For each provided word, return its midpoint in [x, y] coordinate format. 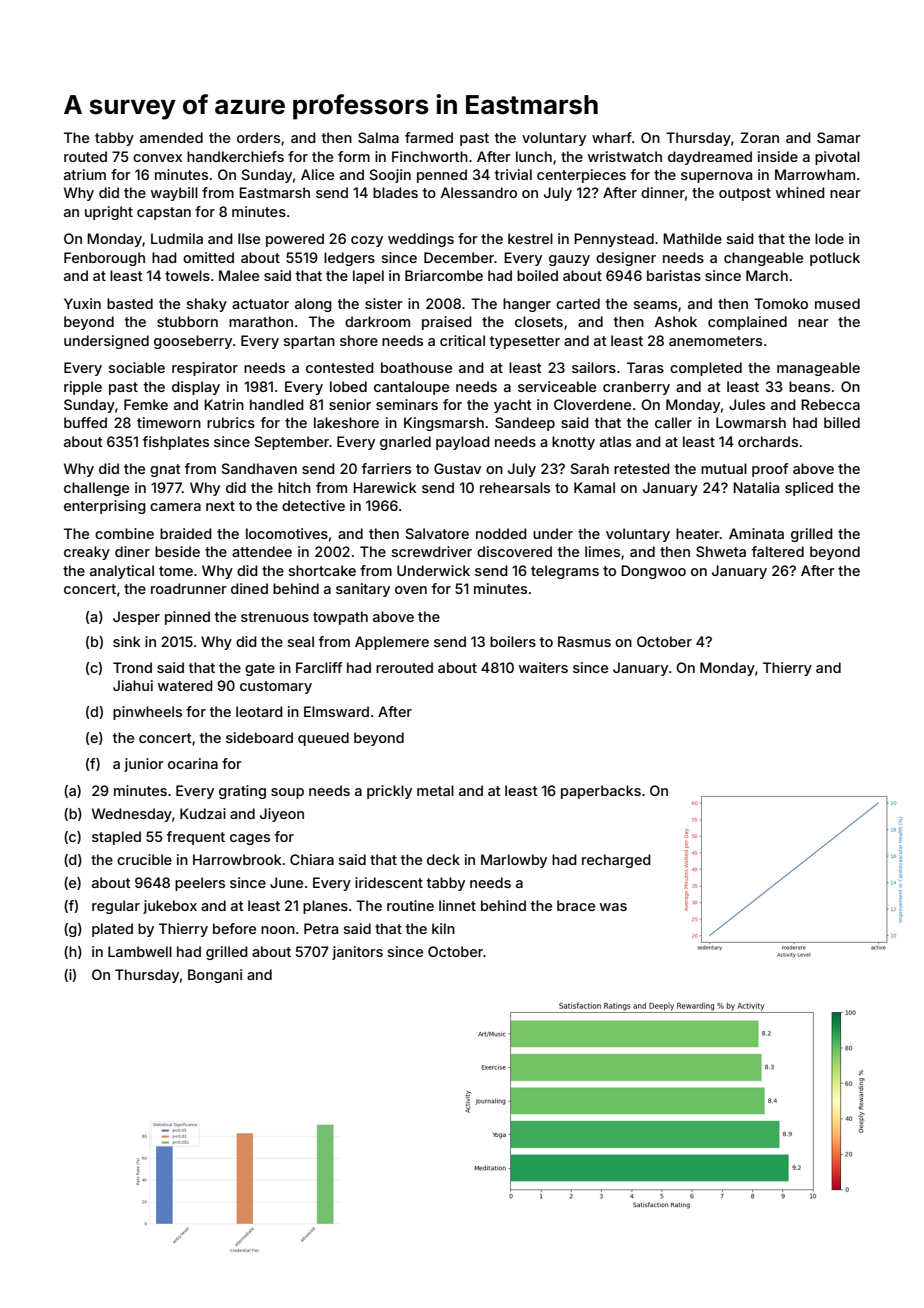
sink [127, 641]
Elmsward [336, 711]
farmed [429, 137]
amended [171, 137]
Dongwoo [653, 572]
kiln [443, 928]
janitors [357, 953]
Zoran [760, 137]
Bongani [215, 976]
